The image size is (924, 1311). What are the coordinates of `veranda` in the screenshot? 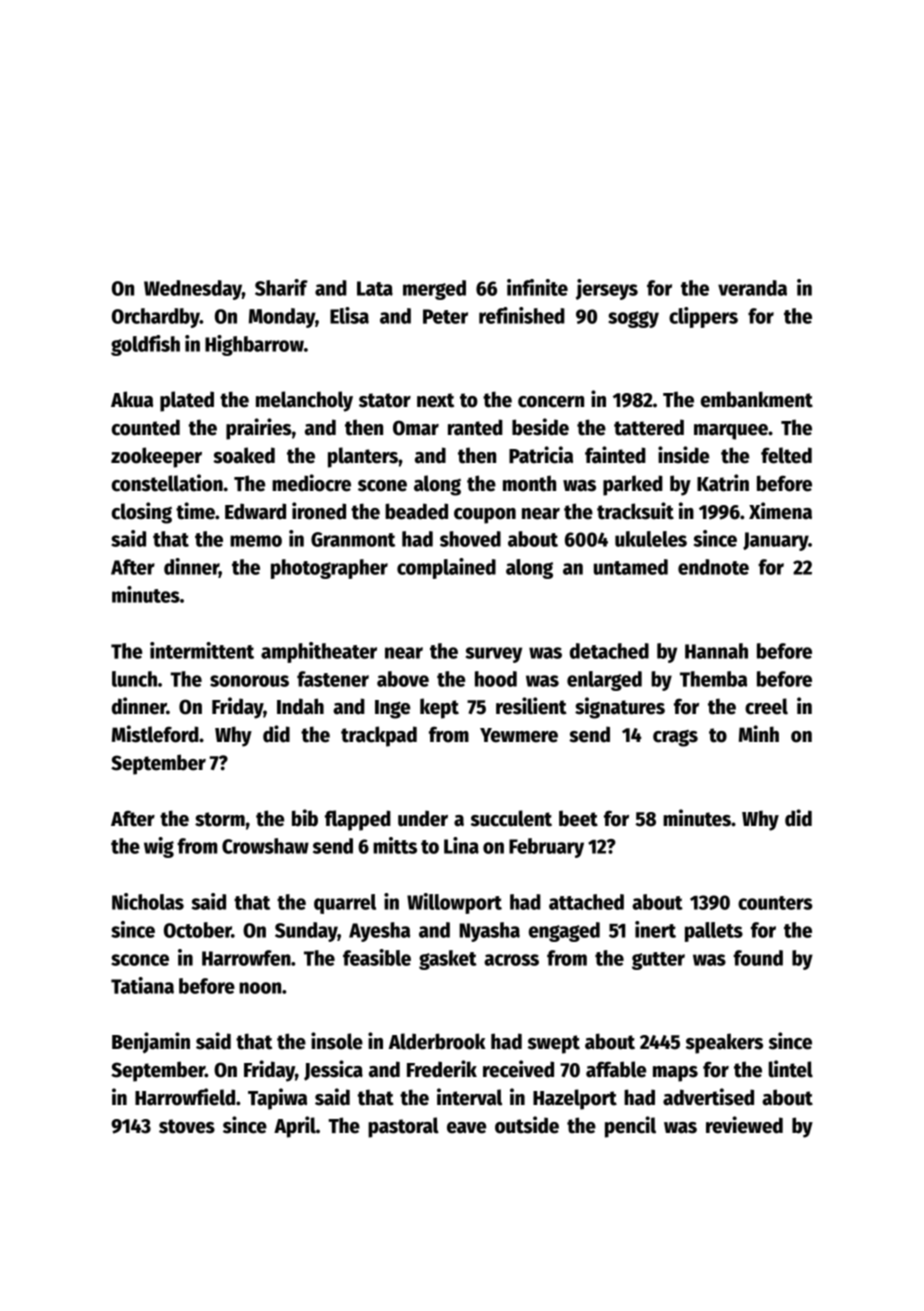 It's located at (752, 288).
